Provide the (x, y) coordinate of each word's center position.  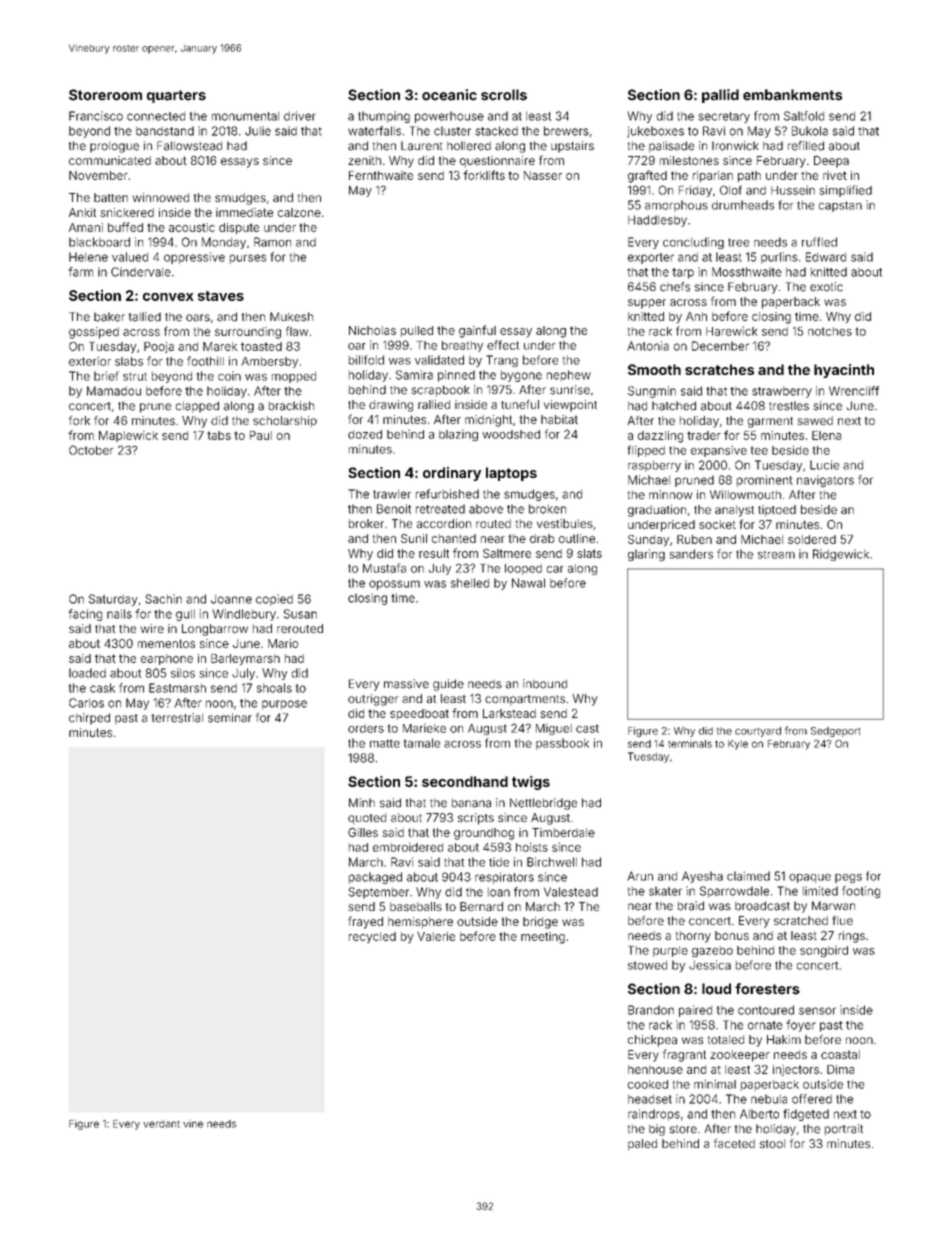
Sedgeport (835, 732)
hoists (532, 847)
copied (274, 600)
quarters (176, 96)
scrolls (504, 95)
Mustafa (384, 568)
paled (642, 1144)
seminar (229, 718)
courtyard (758, 732)
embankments (792, 95)
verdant (161, 1124)
